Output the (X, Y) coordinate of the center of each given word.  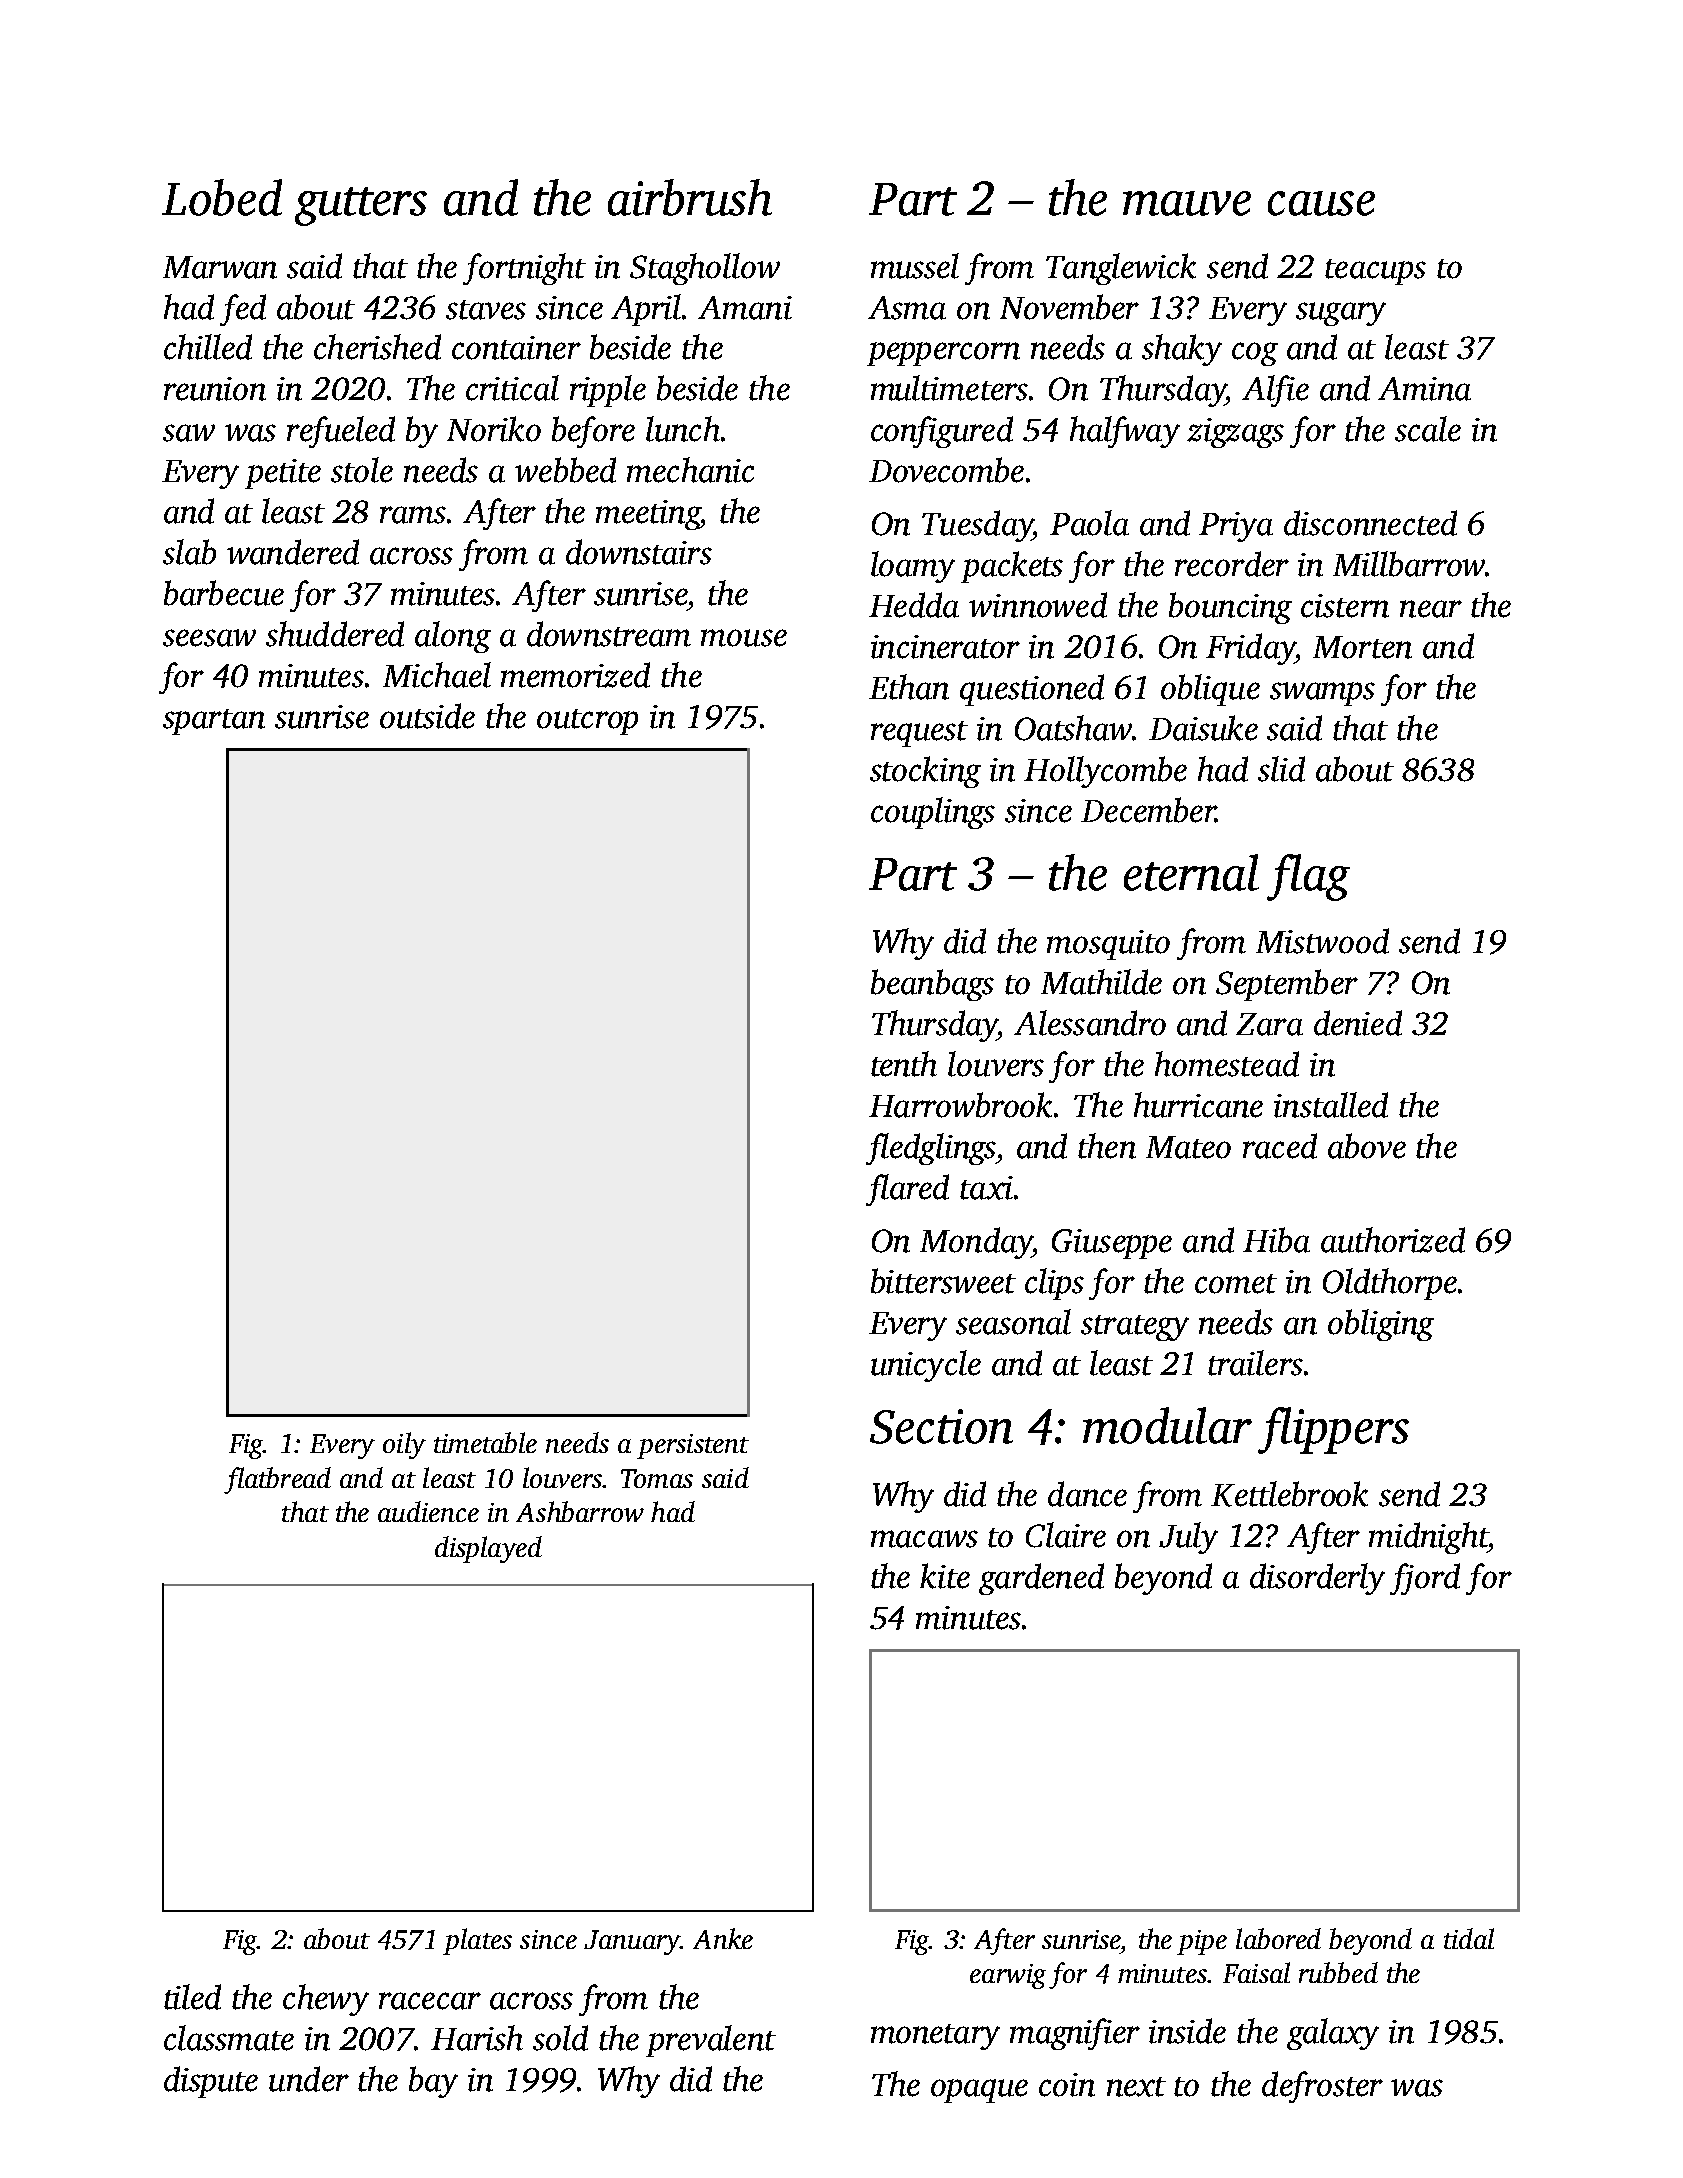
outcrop (587, 722)
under (309, 2079)
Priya (1236, 527)
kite (945, 1576)
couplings (933, 813)
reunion (215, 389)
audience (428, 1511)
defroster (1322, 2087)
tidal (1469, 1938)
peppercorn (943, 354)
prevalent (711, 2041)
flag (1308, 877)
